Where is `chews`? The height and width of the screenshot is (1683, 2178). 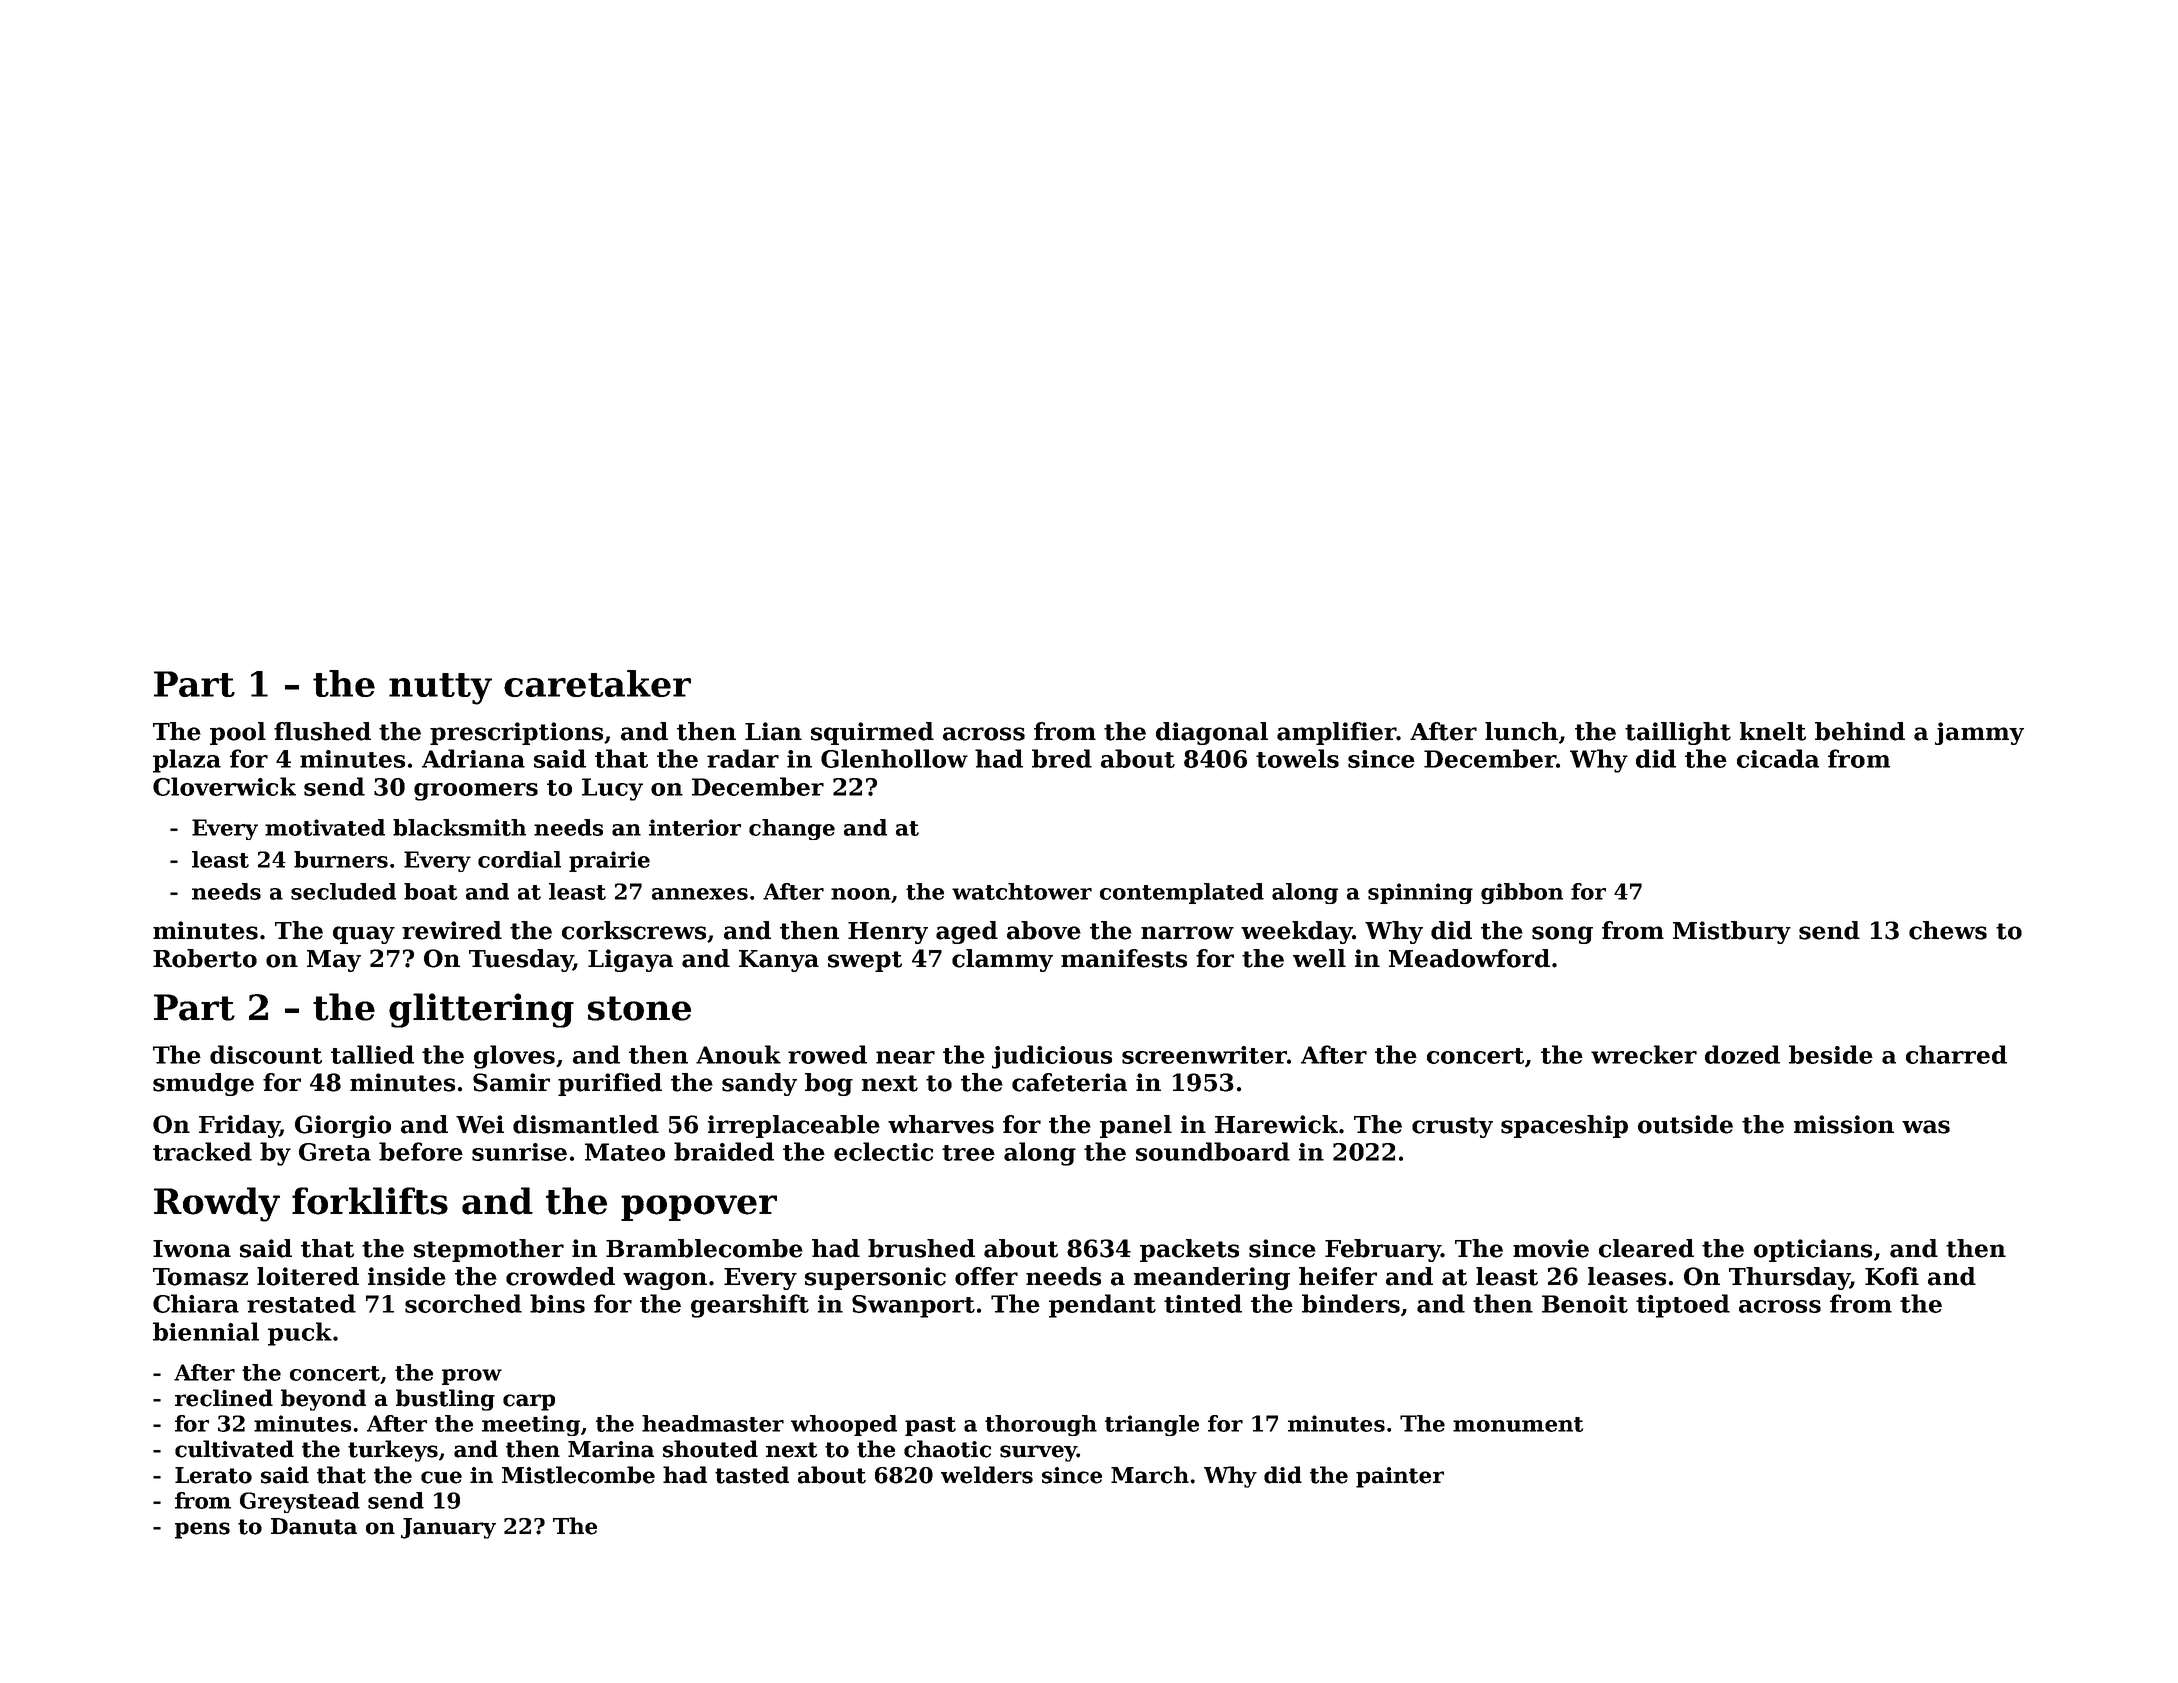
chews is located at coordinates (1948, 930).
